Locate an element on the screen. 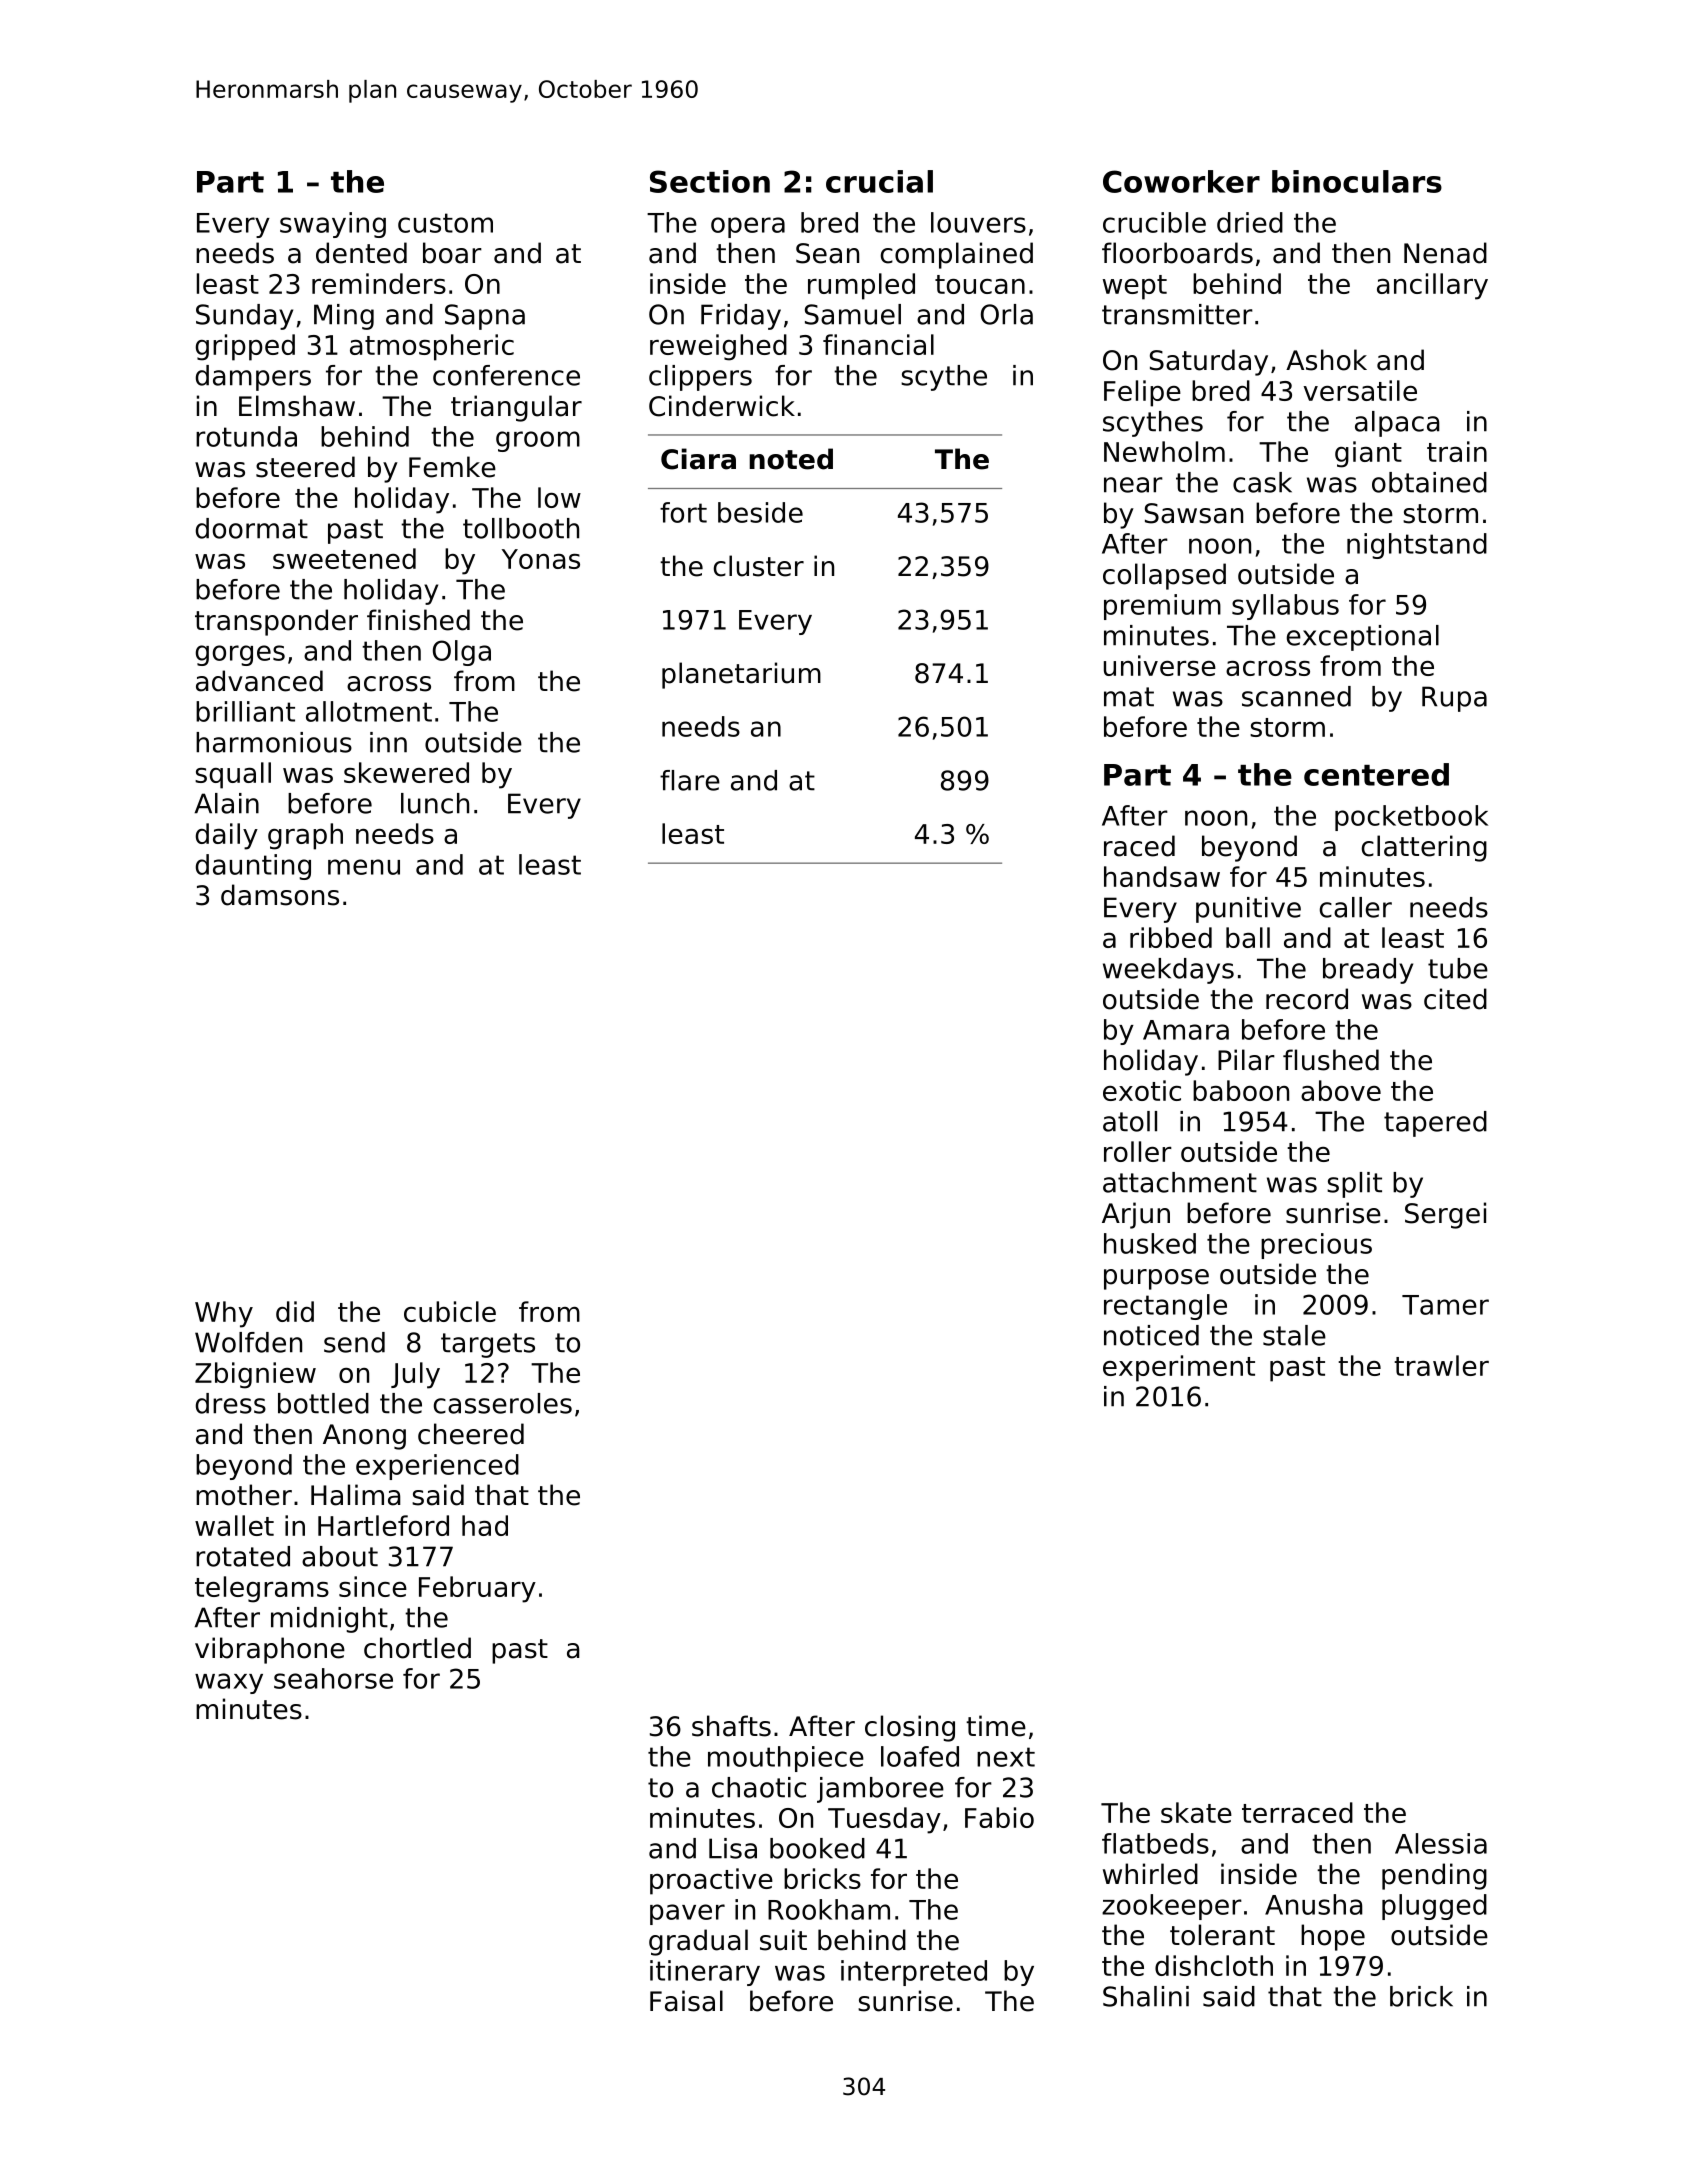 The width and height of the screenshot is (1683, 2178). crucial is located at coordinates (879, 181).
